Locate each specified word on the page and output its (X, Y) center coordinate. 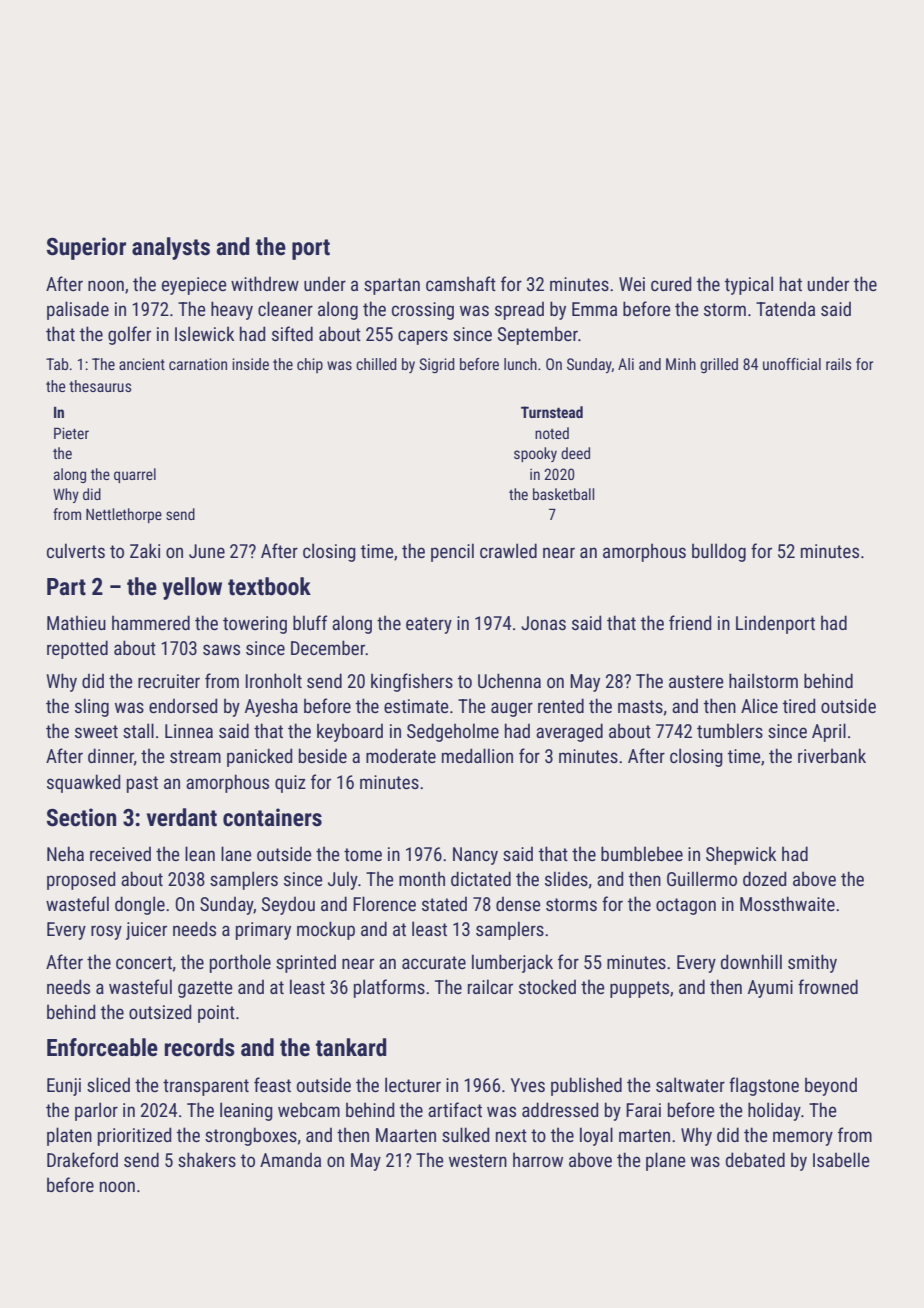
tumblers (730, 730)
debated (755, 1159)
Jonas (543, 623)
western (478, 1160)
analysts (171, 248)
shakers (207, 1159)
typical (749, 285)
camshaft (461, 283)
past (142, 784)
